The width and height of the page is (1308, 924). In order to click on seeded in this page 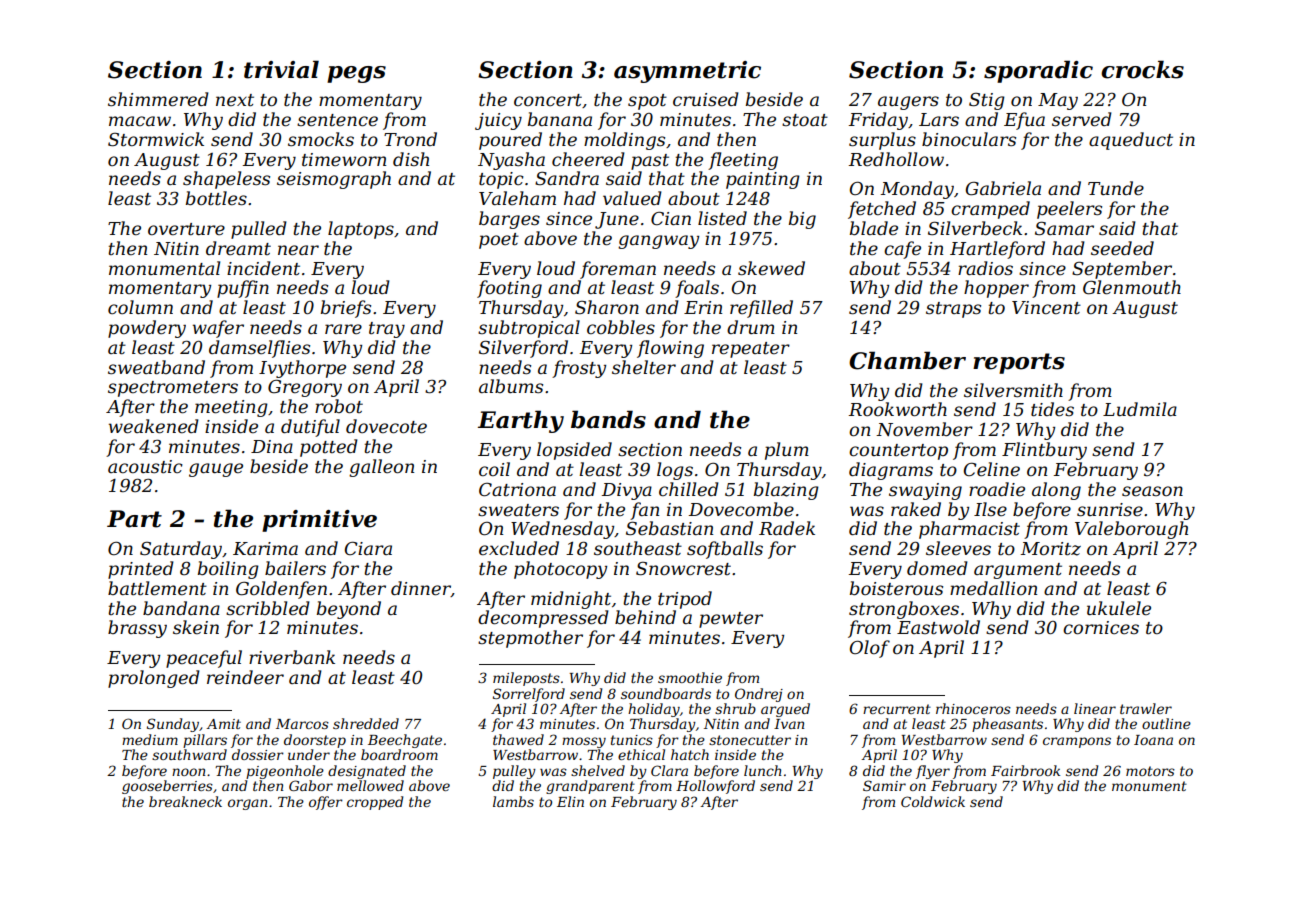, I will do `click(1122, 248)`.
